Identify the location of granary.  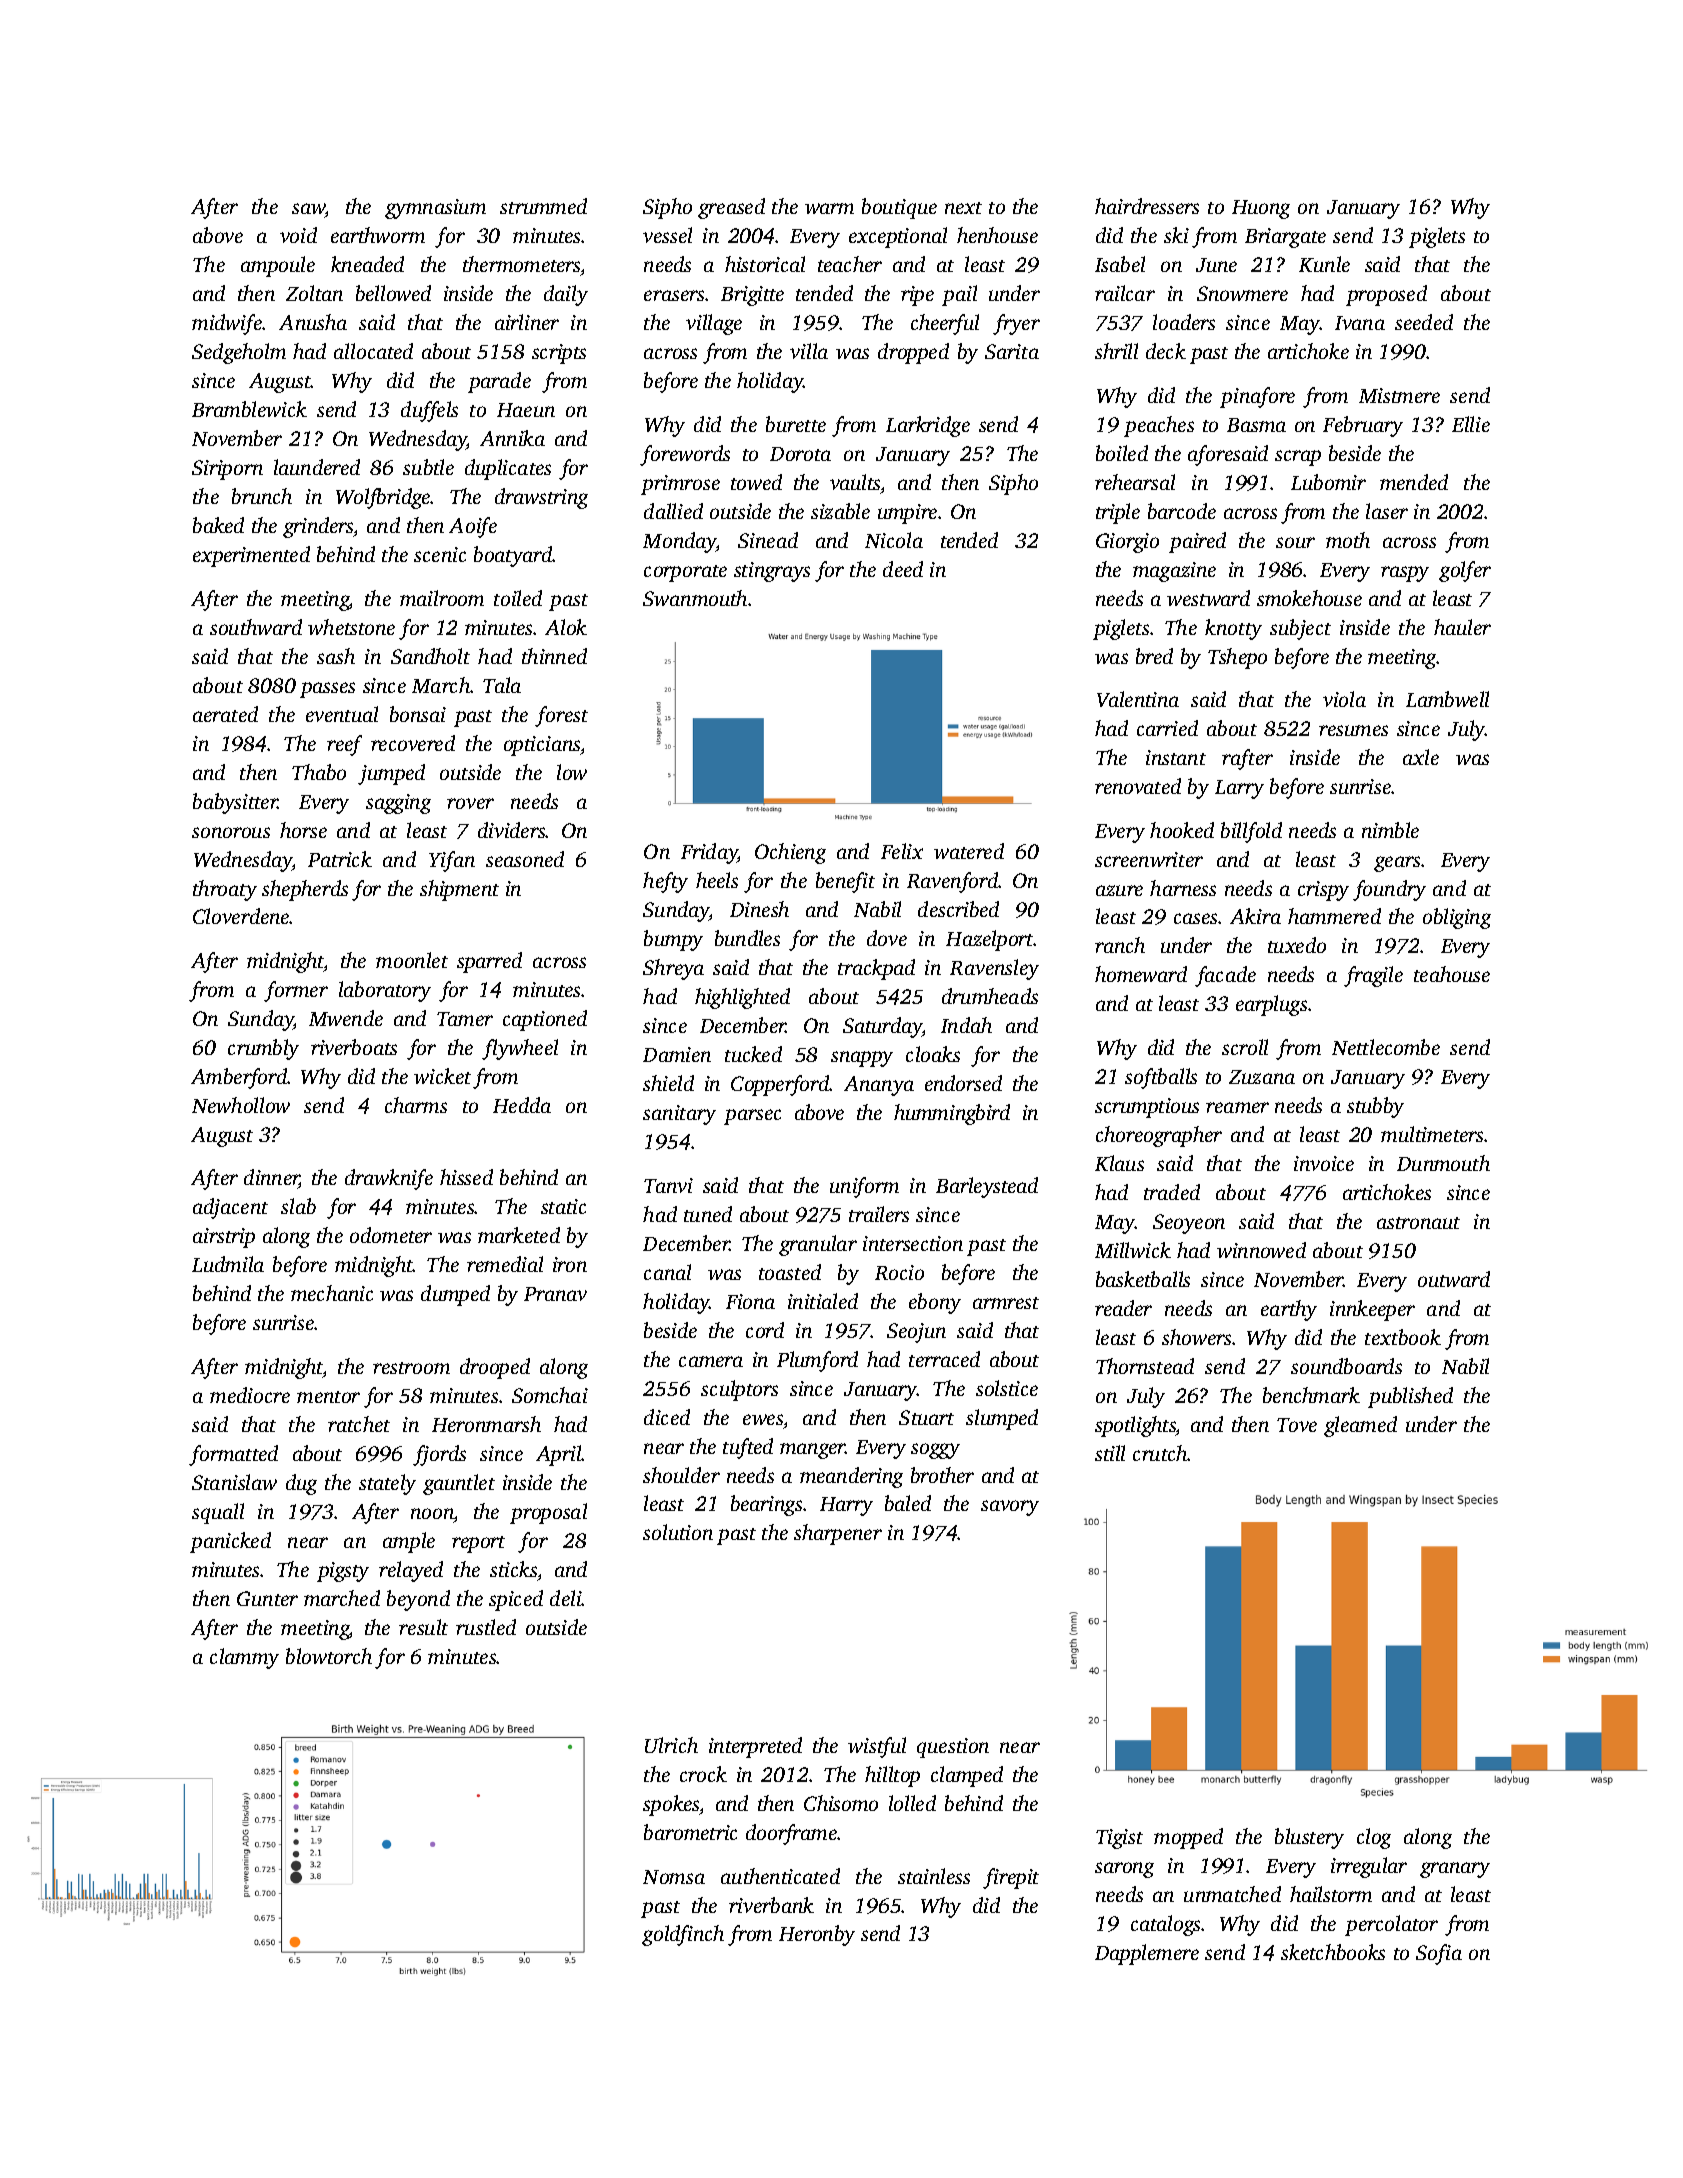
(1455, 1870).
